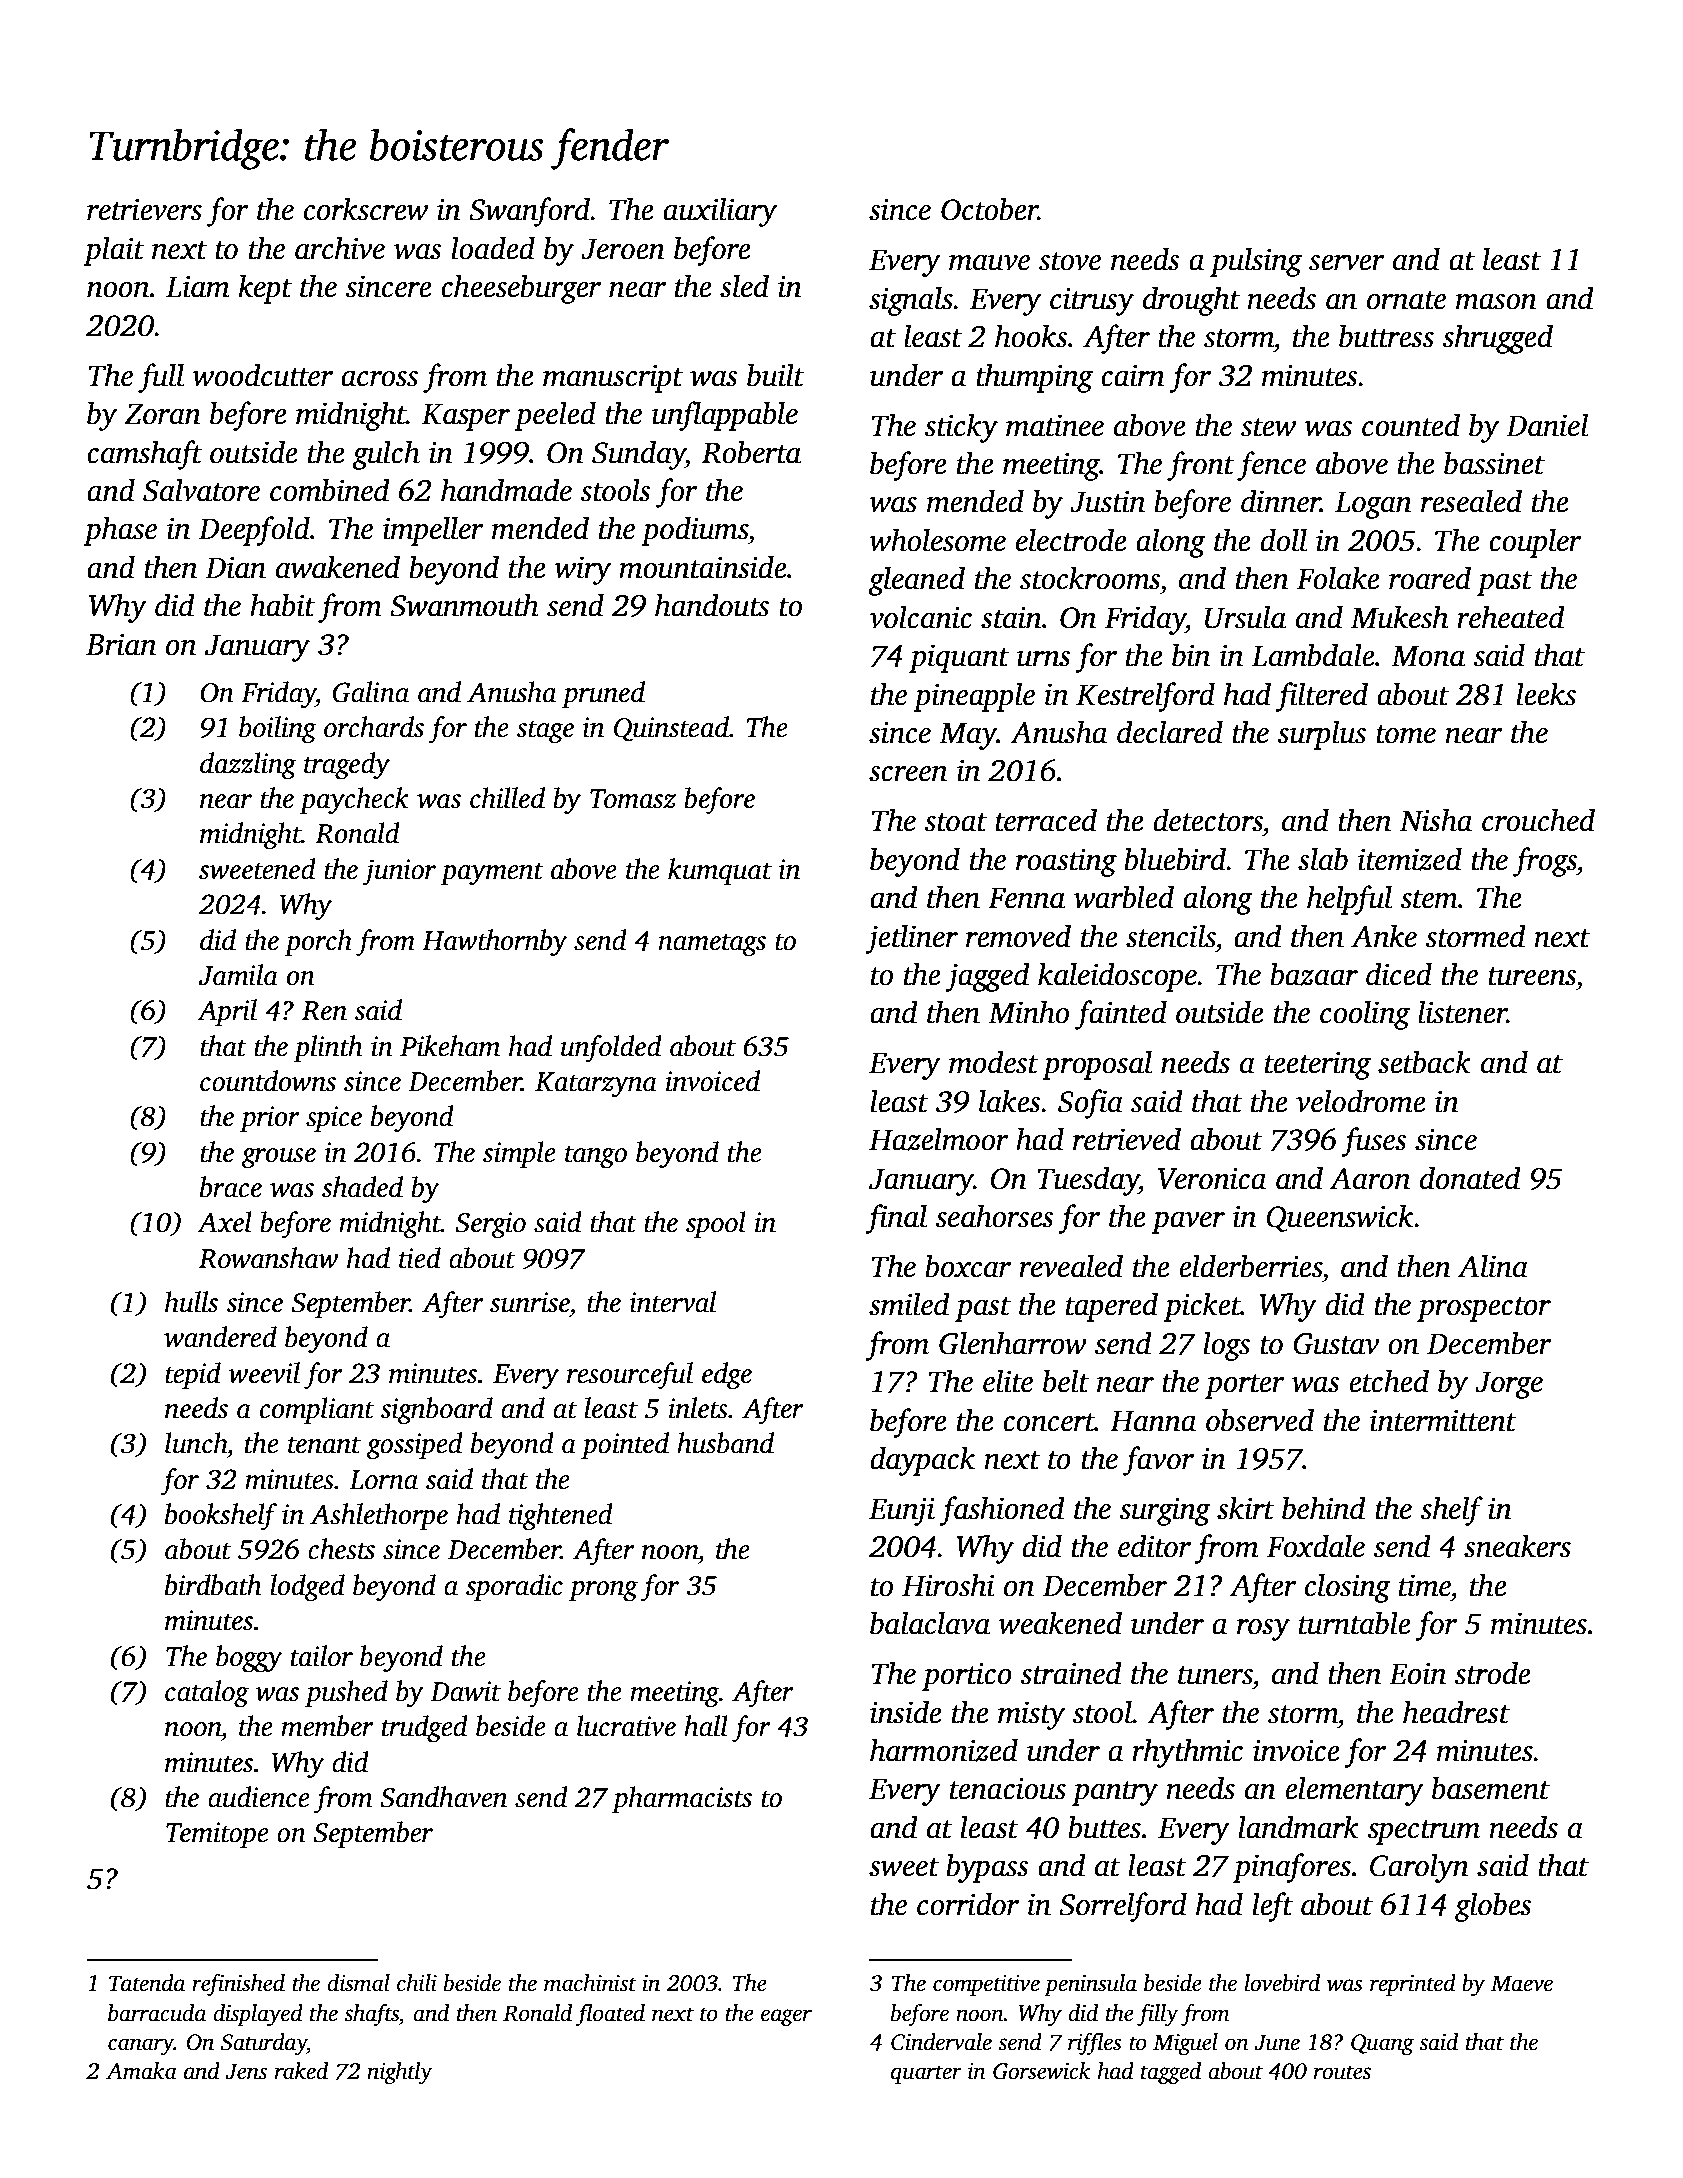  I want to click on archive, so click(340, 248).
